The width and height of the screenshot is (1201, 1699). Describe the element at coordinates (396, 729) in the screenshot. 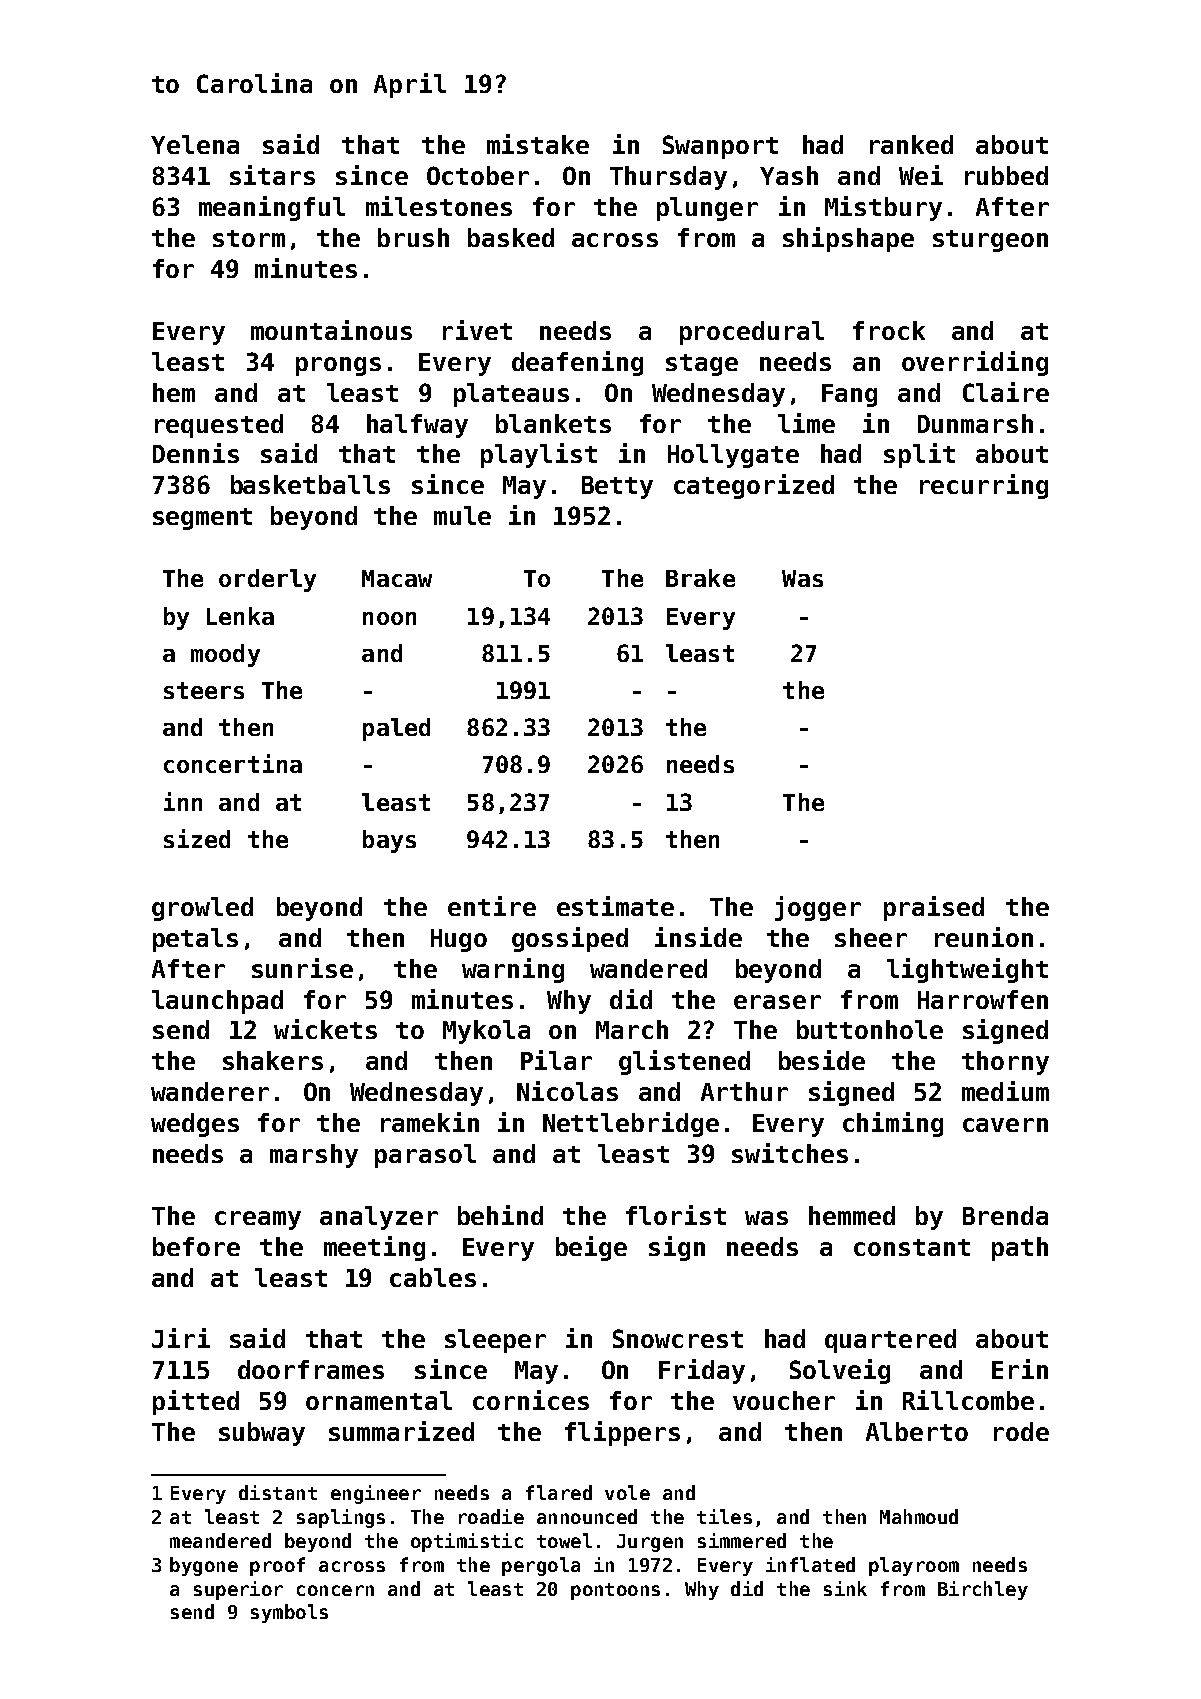

I see `paled` at that location.
